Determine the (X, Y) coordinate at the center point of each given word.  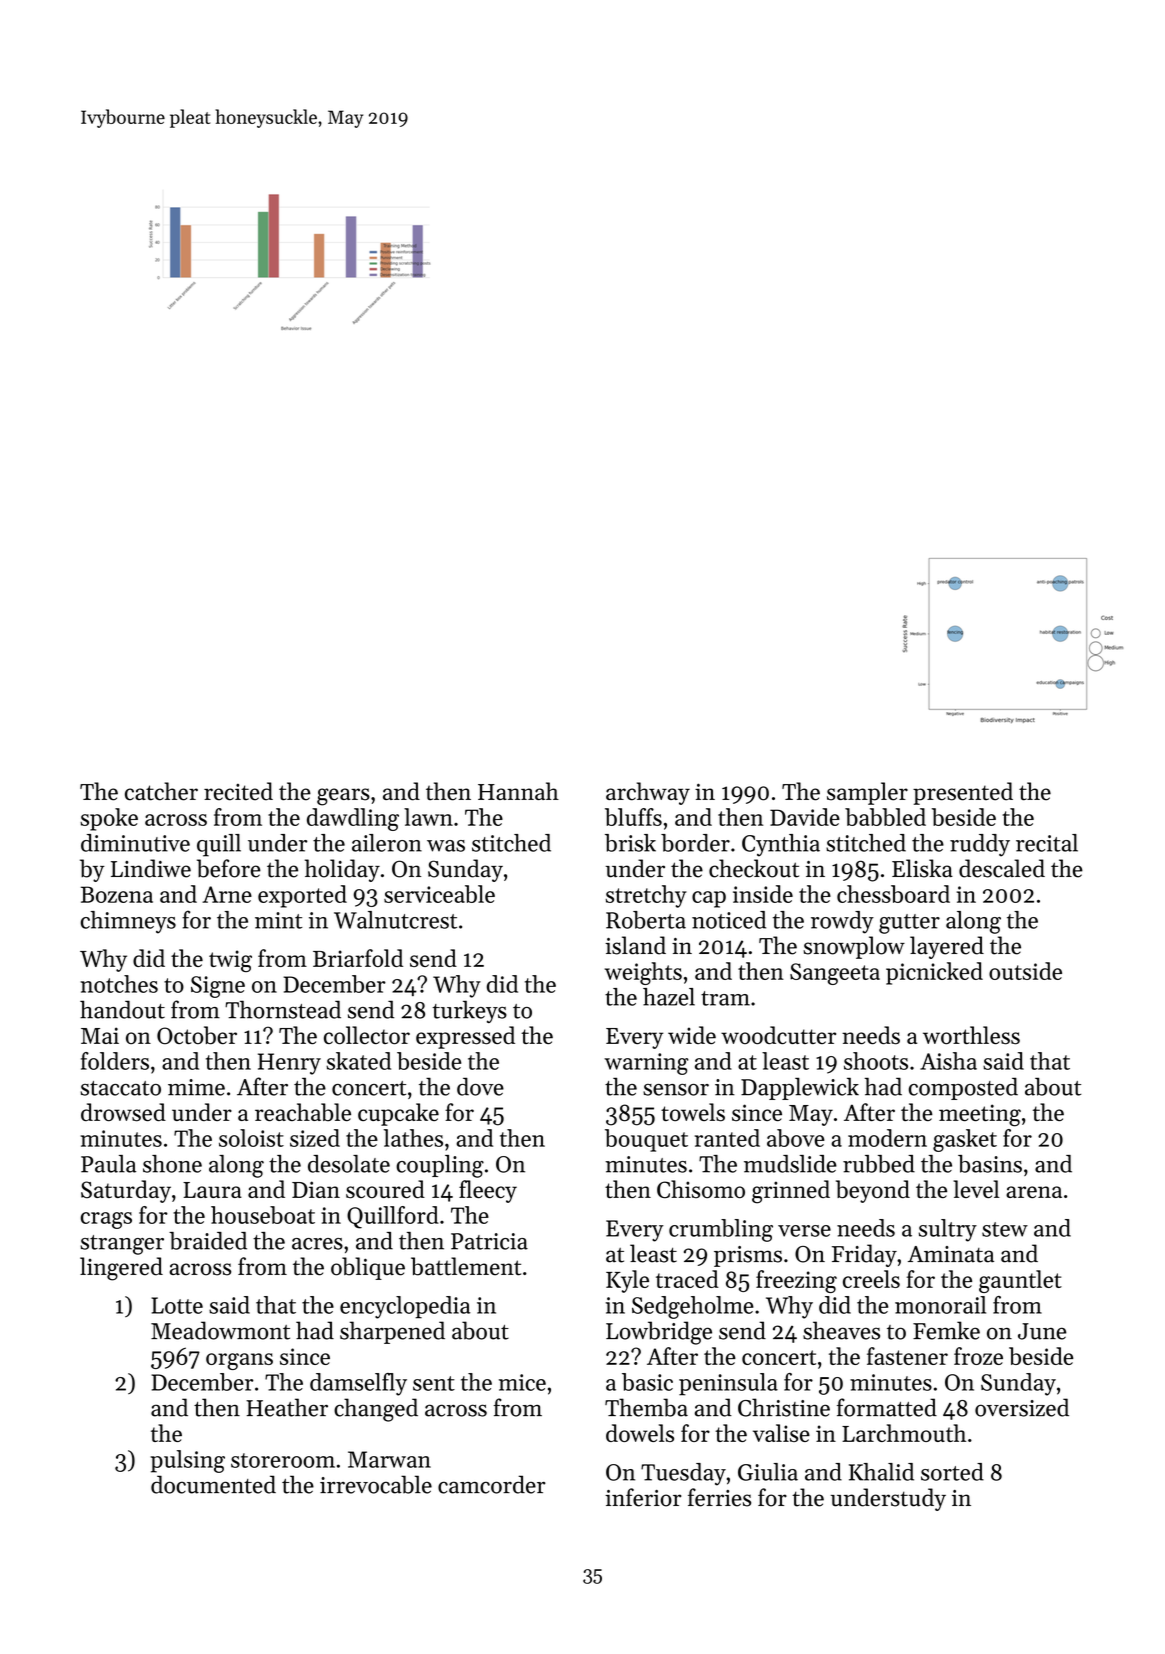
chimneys (128, 922)
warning (646, 1064)
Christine (784, 1407)
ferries (719, 1497)
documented (213, 1484)
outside (1025, 971)
